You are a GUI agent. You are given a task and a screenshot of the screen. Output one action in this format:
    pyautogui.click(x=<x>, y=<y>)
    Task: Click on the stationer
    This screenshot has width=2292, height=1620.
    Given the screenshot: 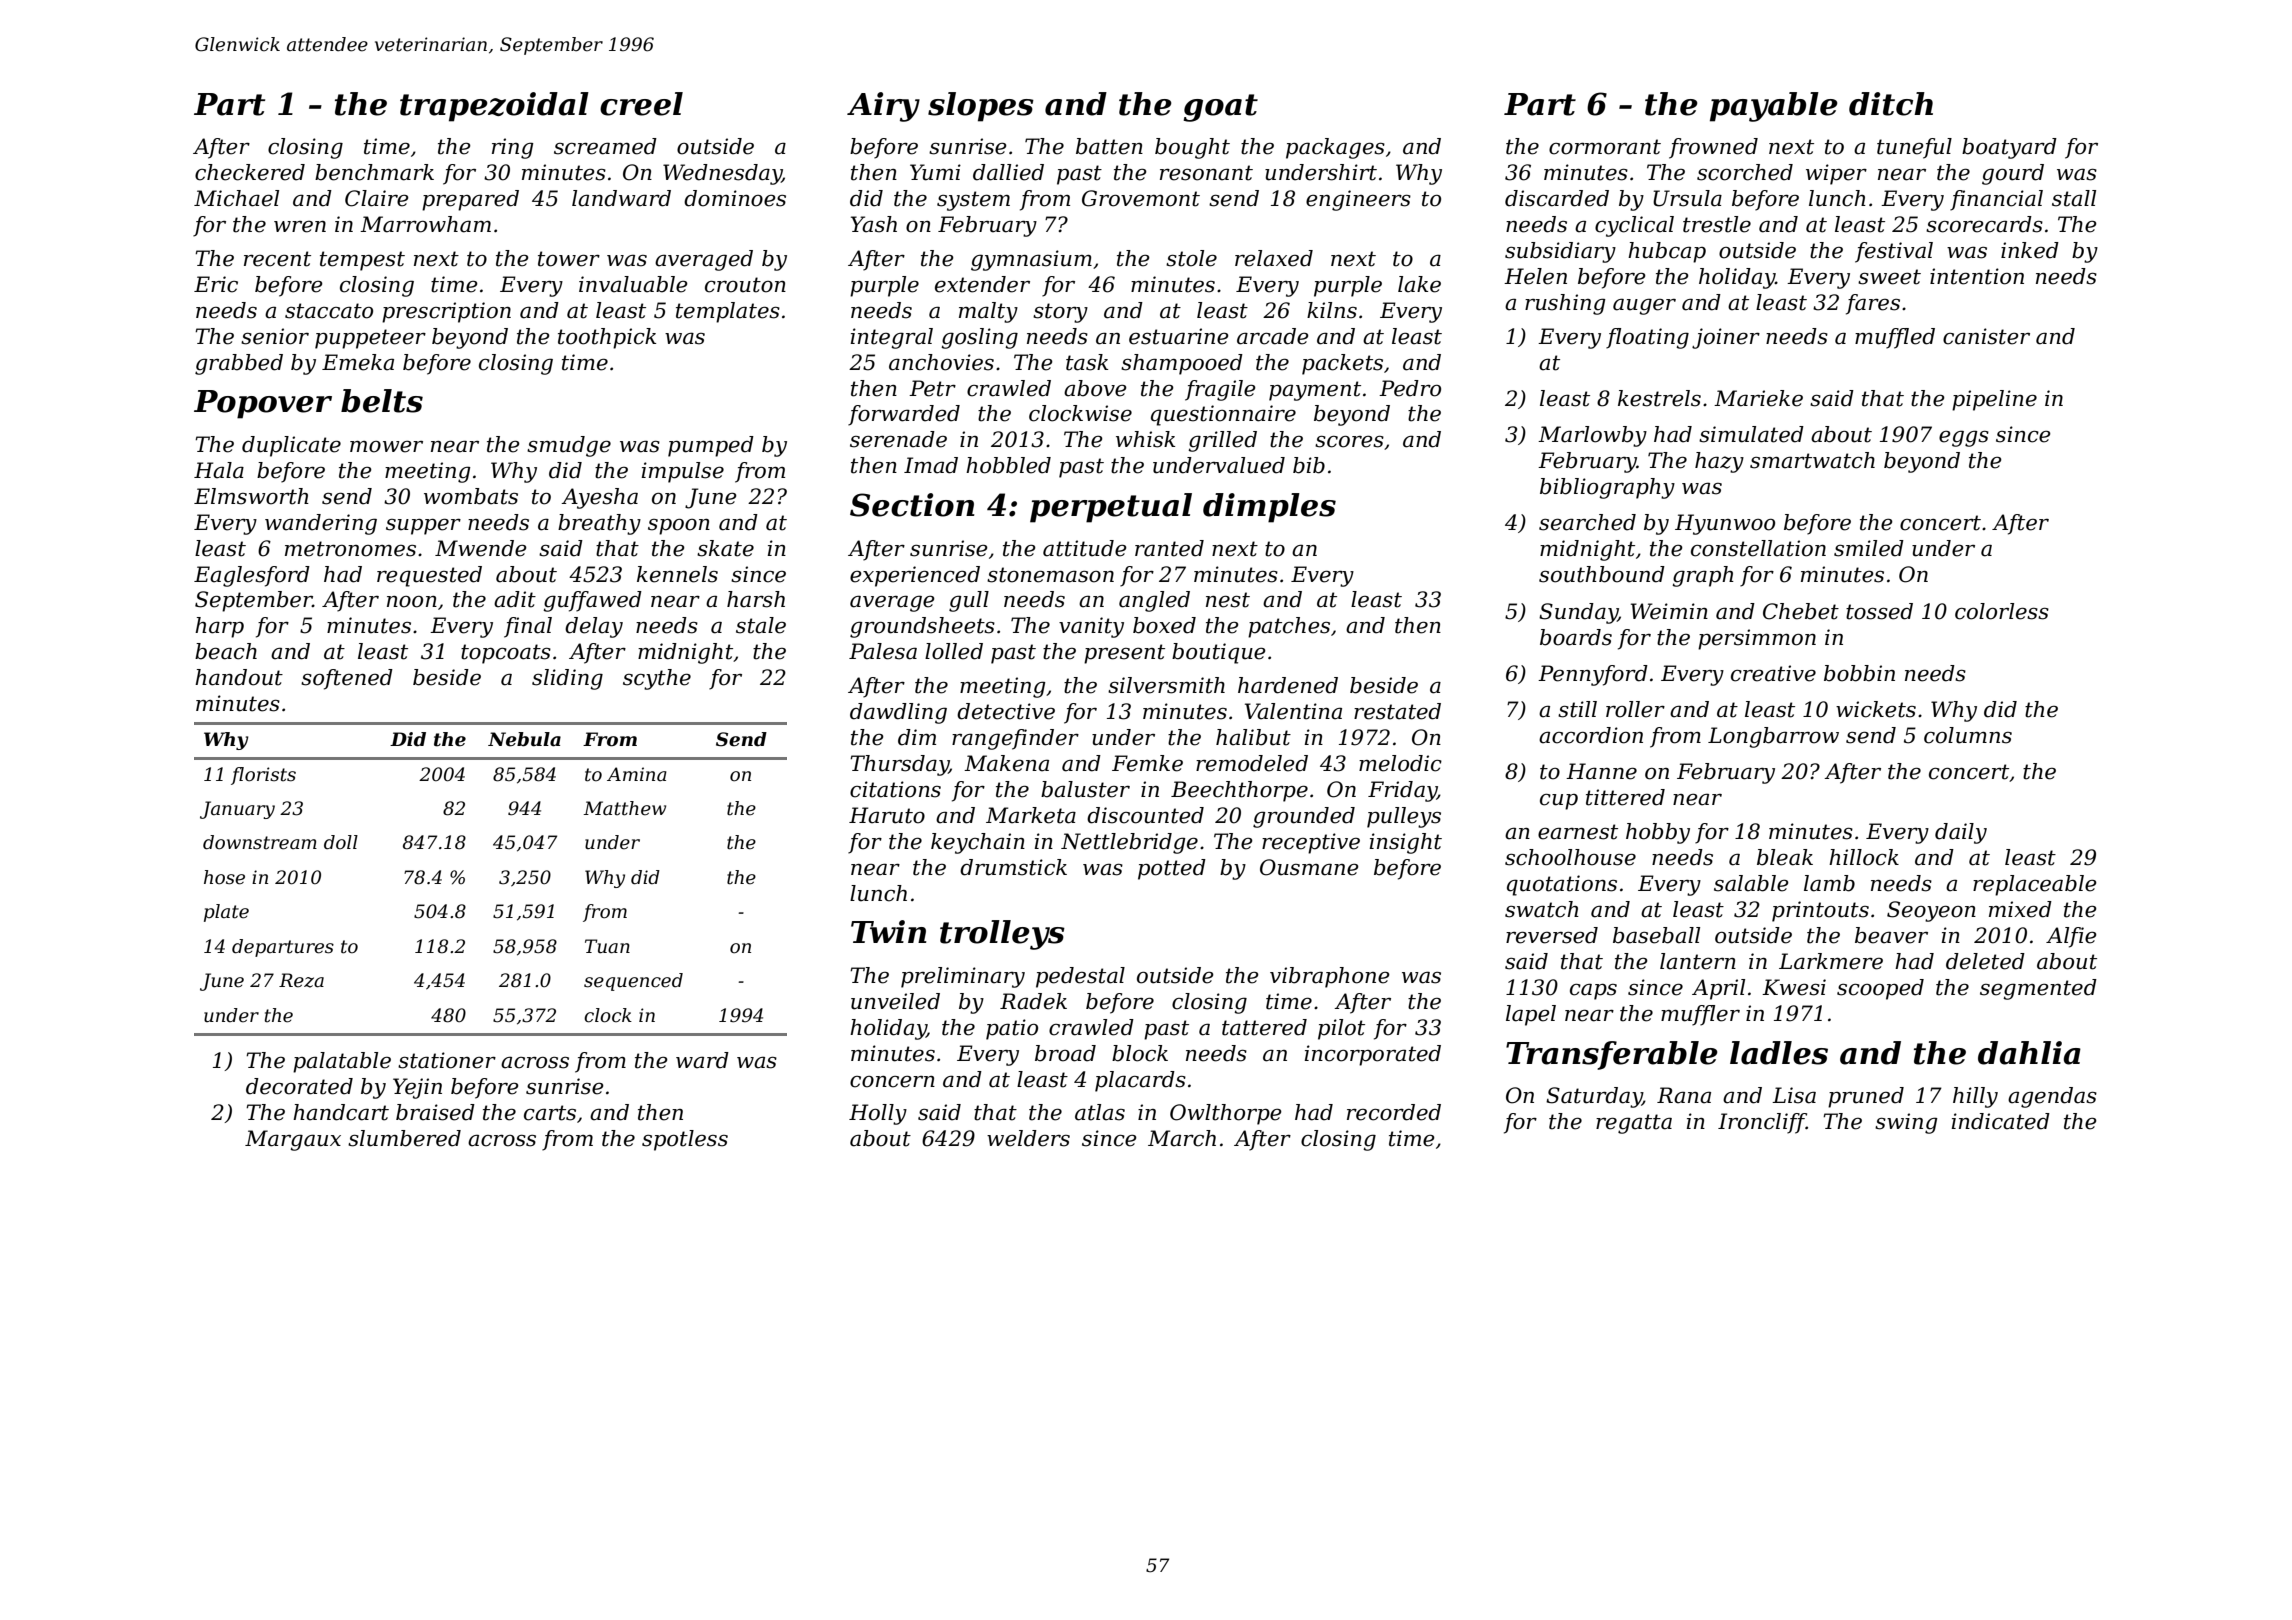 What is the action you would take?
    pyautogui.click(x=447, y=1060)
